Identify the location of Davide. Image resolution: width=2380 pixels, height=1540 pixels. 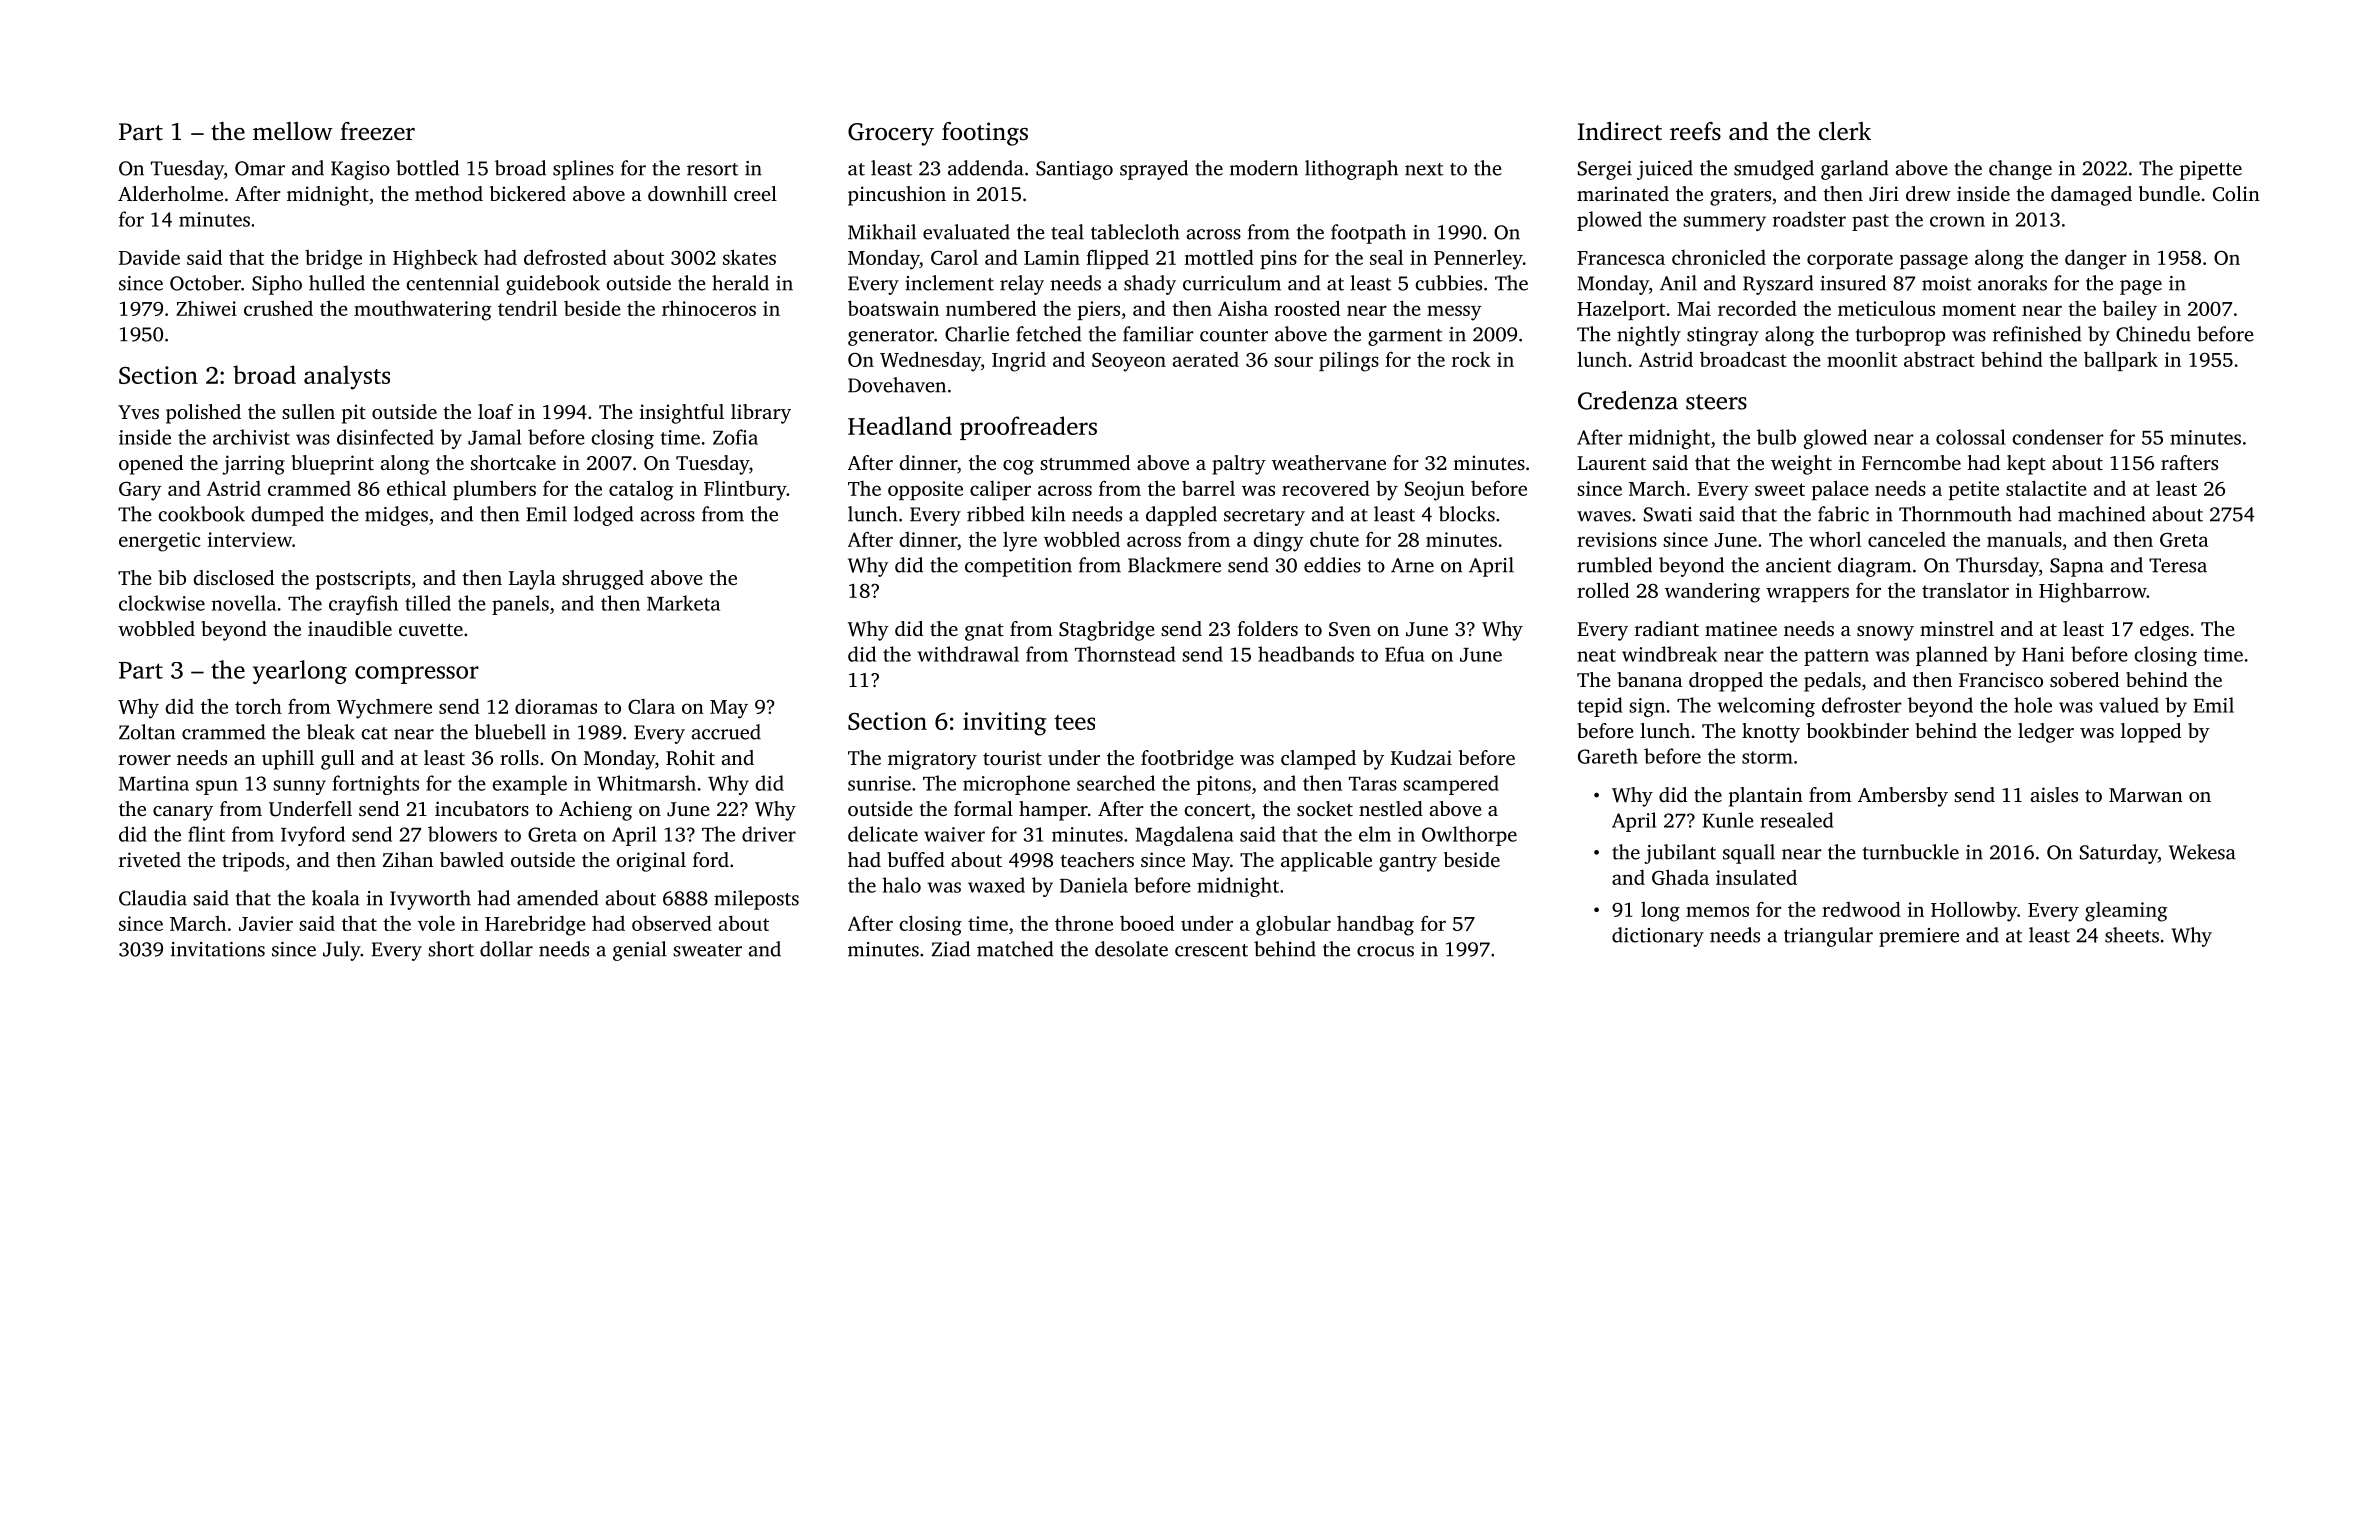
(149, 257).
